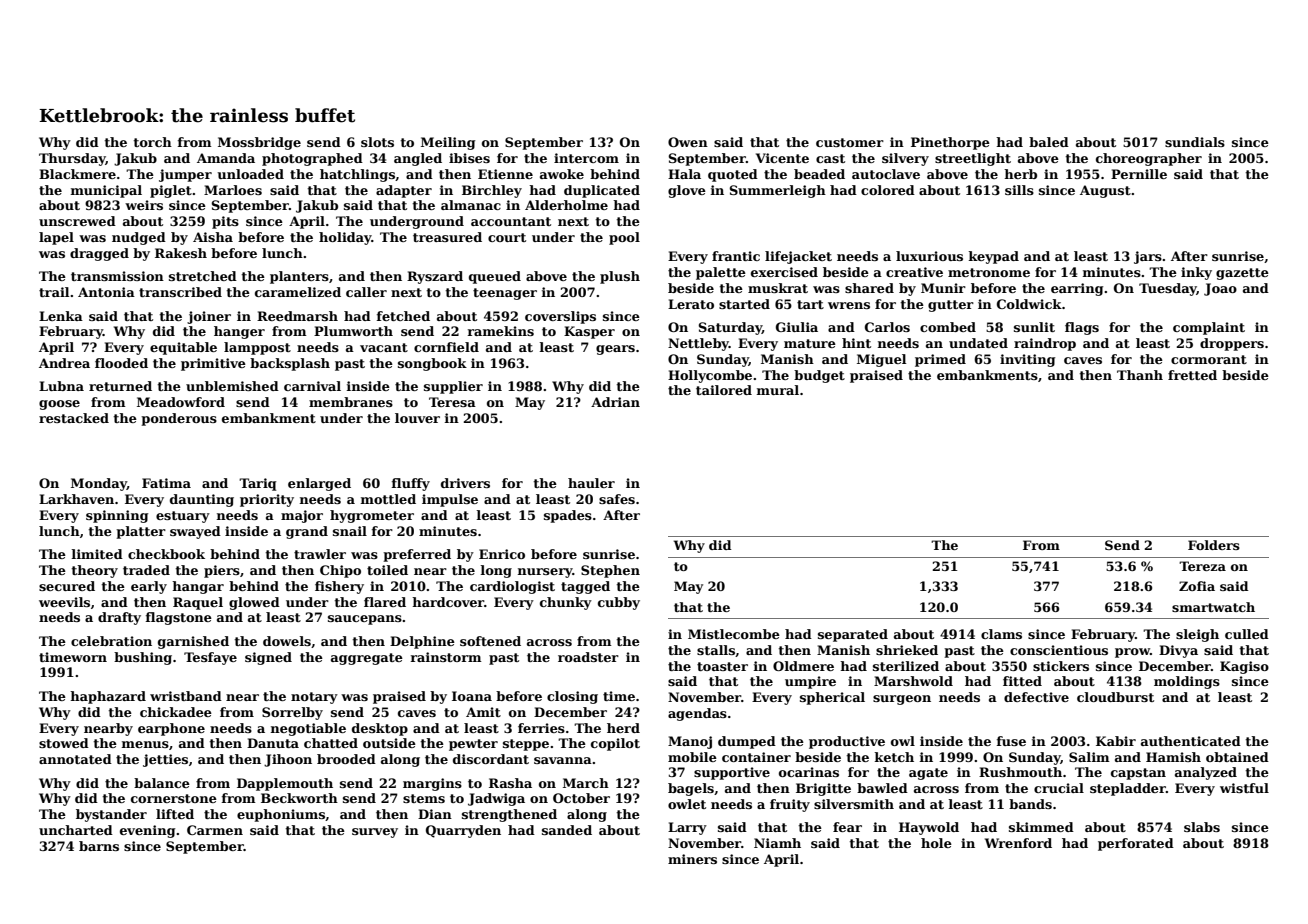 The image size is (1308, 924). Describe the element at coordinates (1195, 142) in the screenshot. I see `sundials` at that location.
